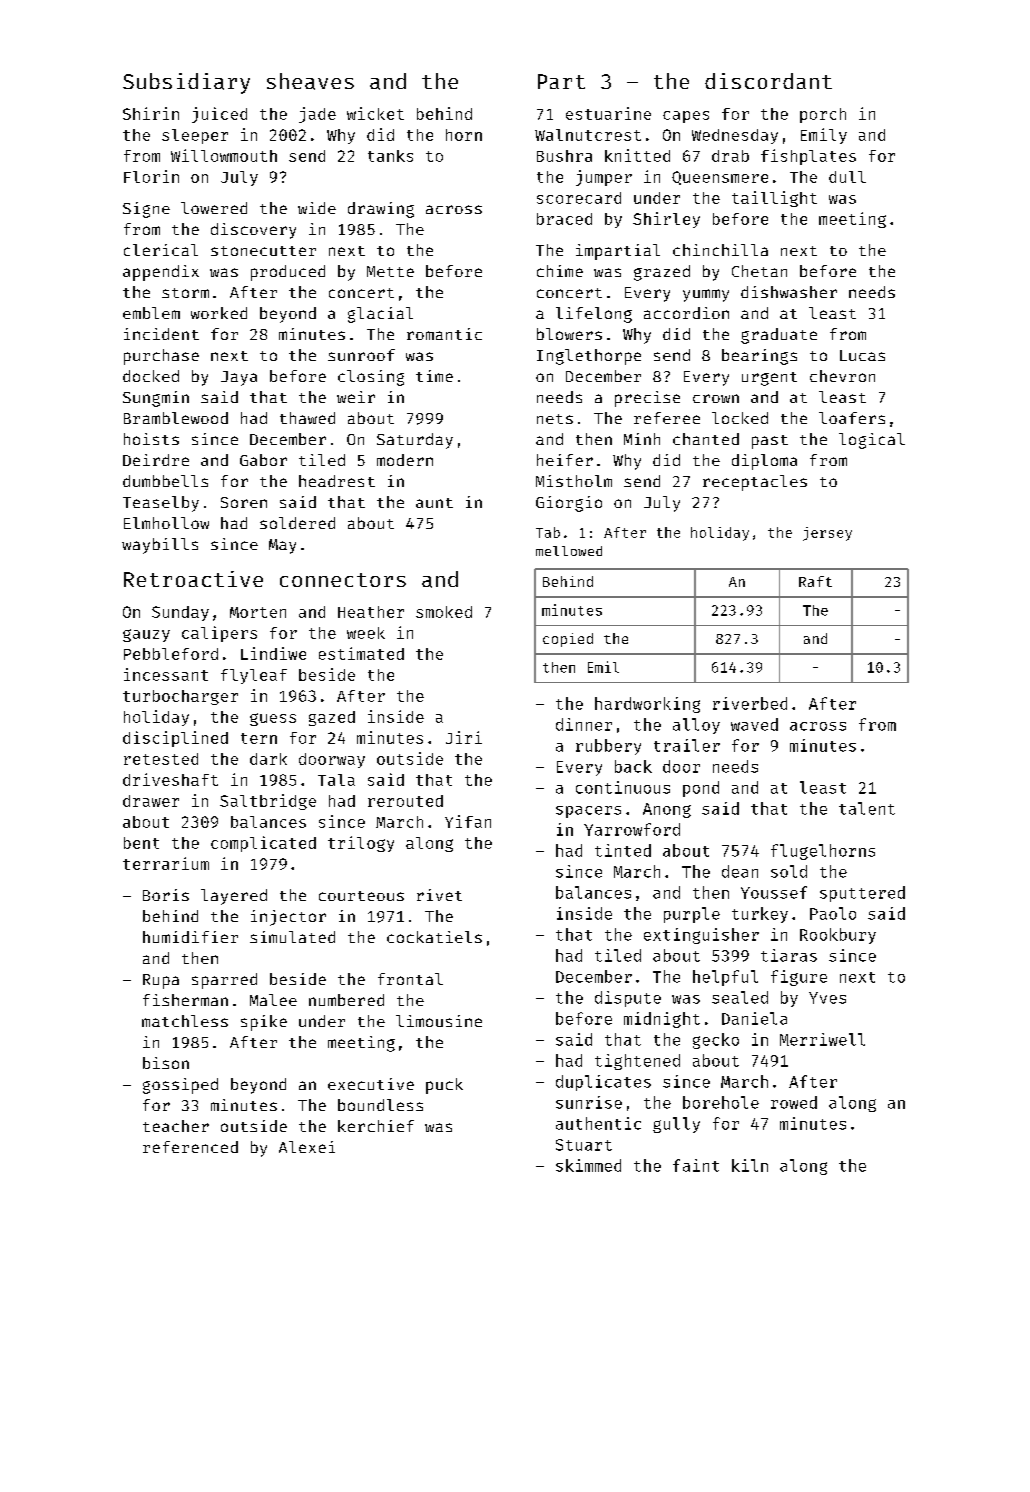  What do you see at coordinates (190, 1147) in the page?
I see `referenced` at bounding box center [190, 1147].
